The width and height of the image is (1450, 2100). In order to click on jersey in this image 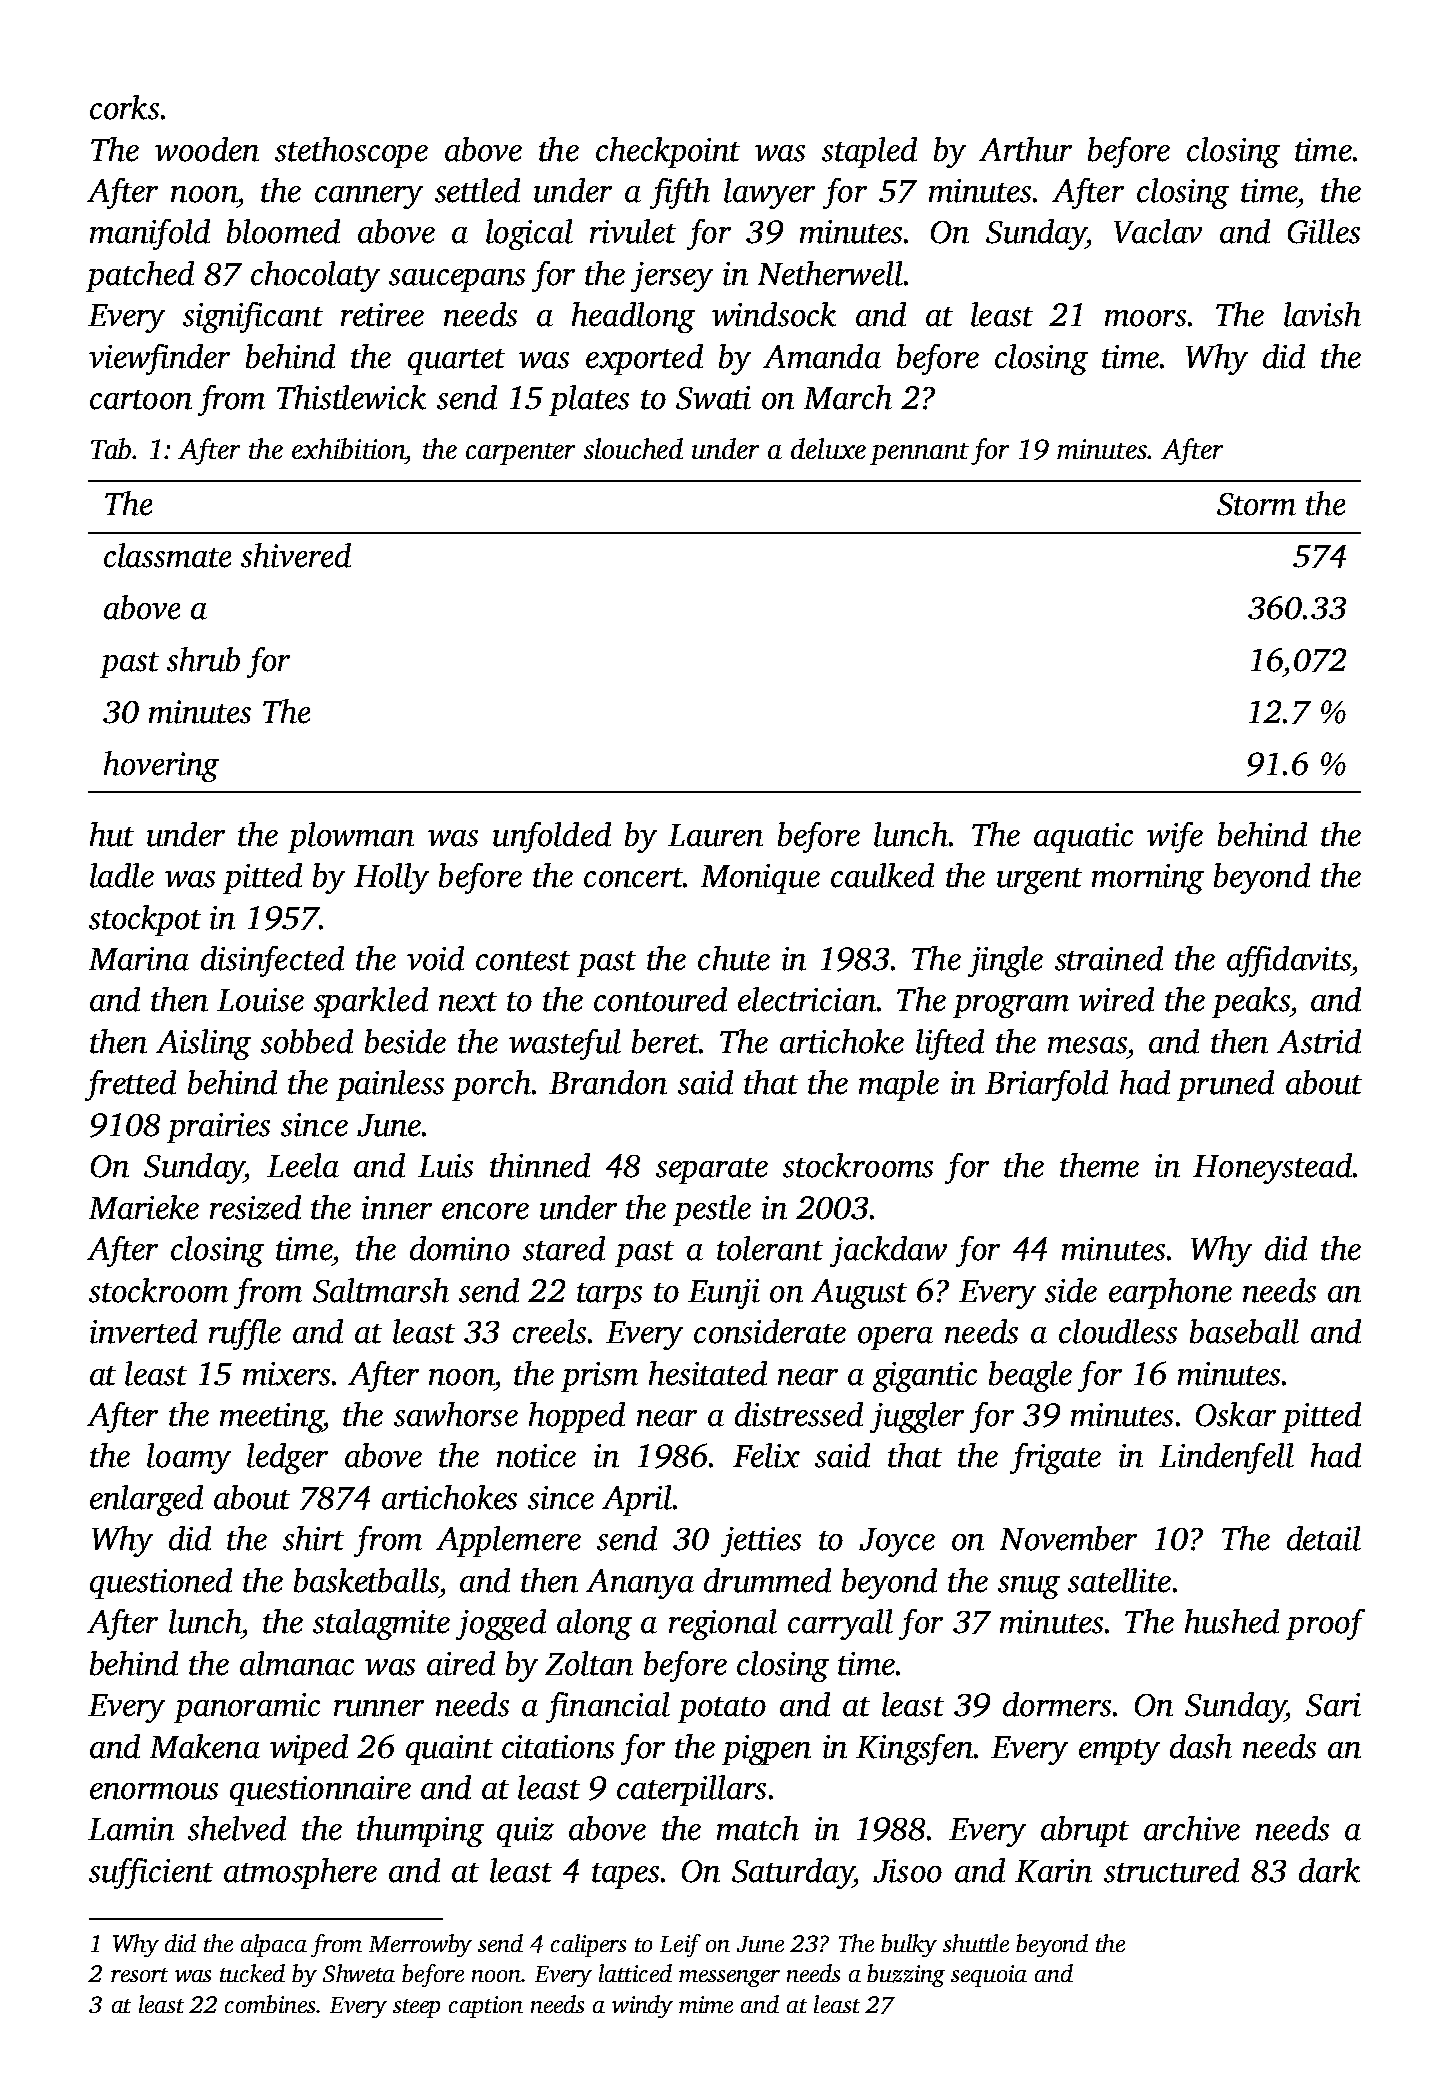, I will do `click(672, 277)`.
